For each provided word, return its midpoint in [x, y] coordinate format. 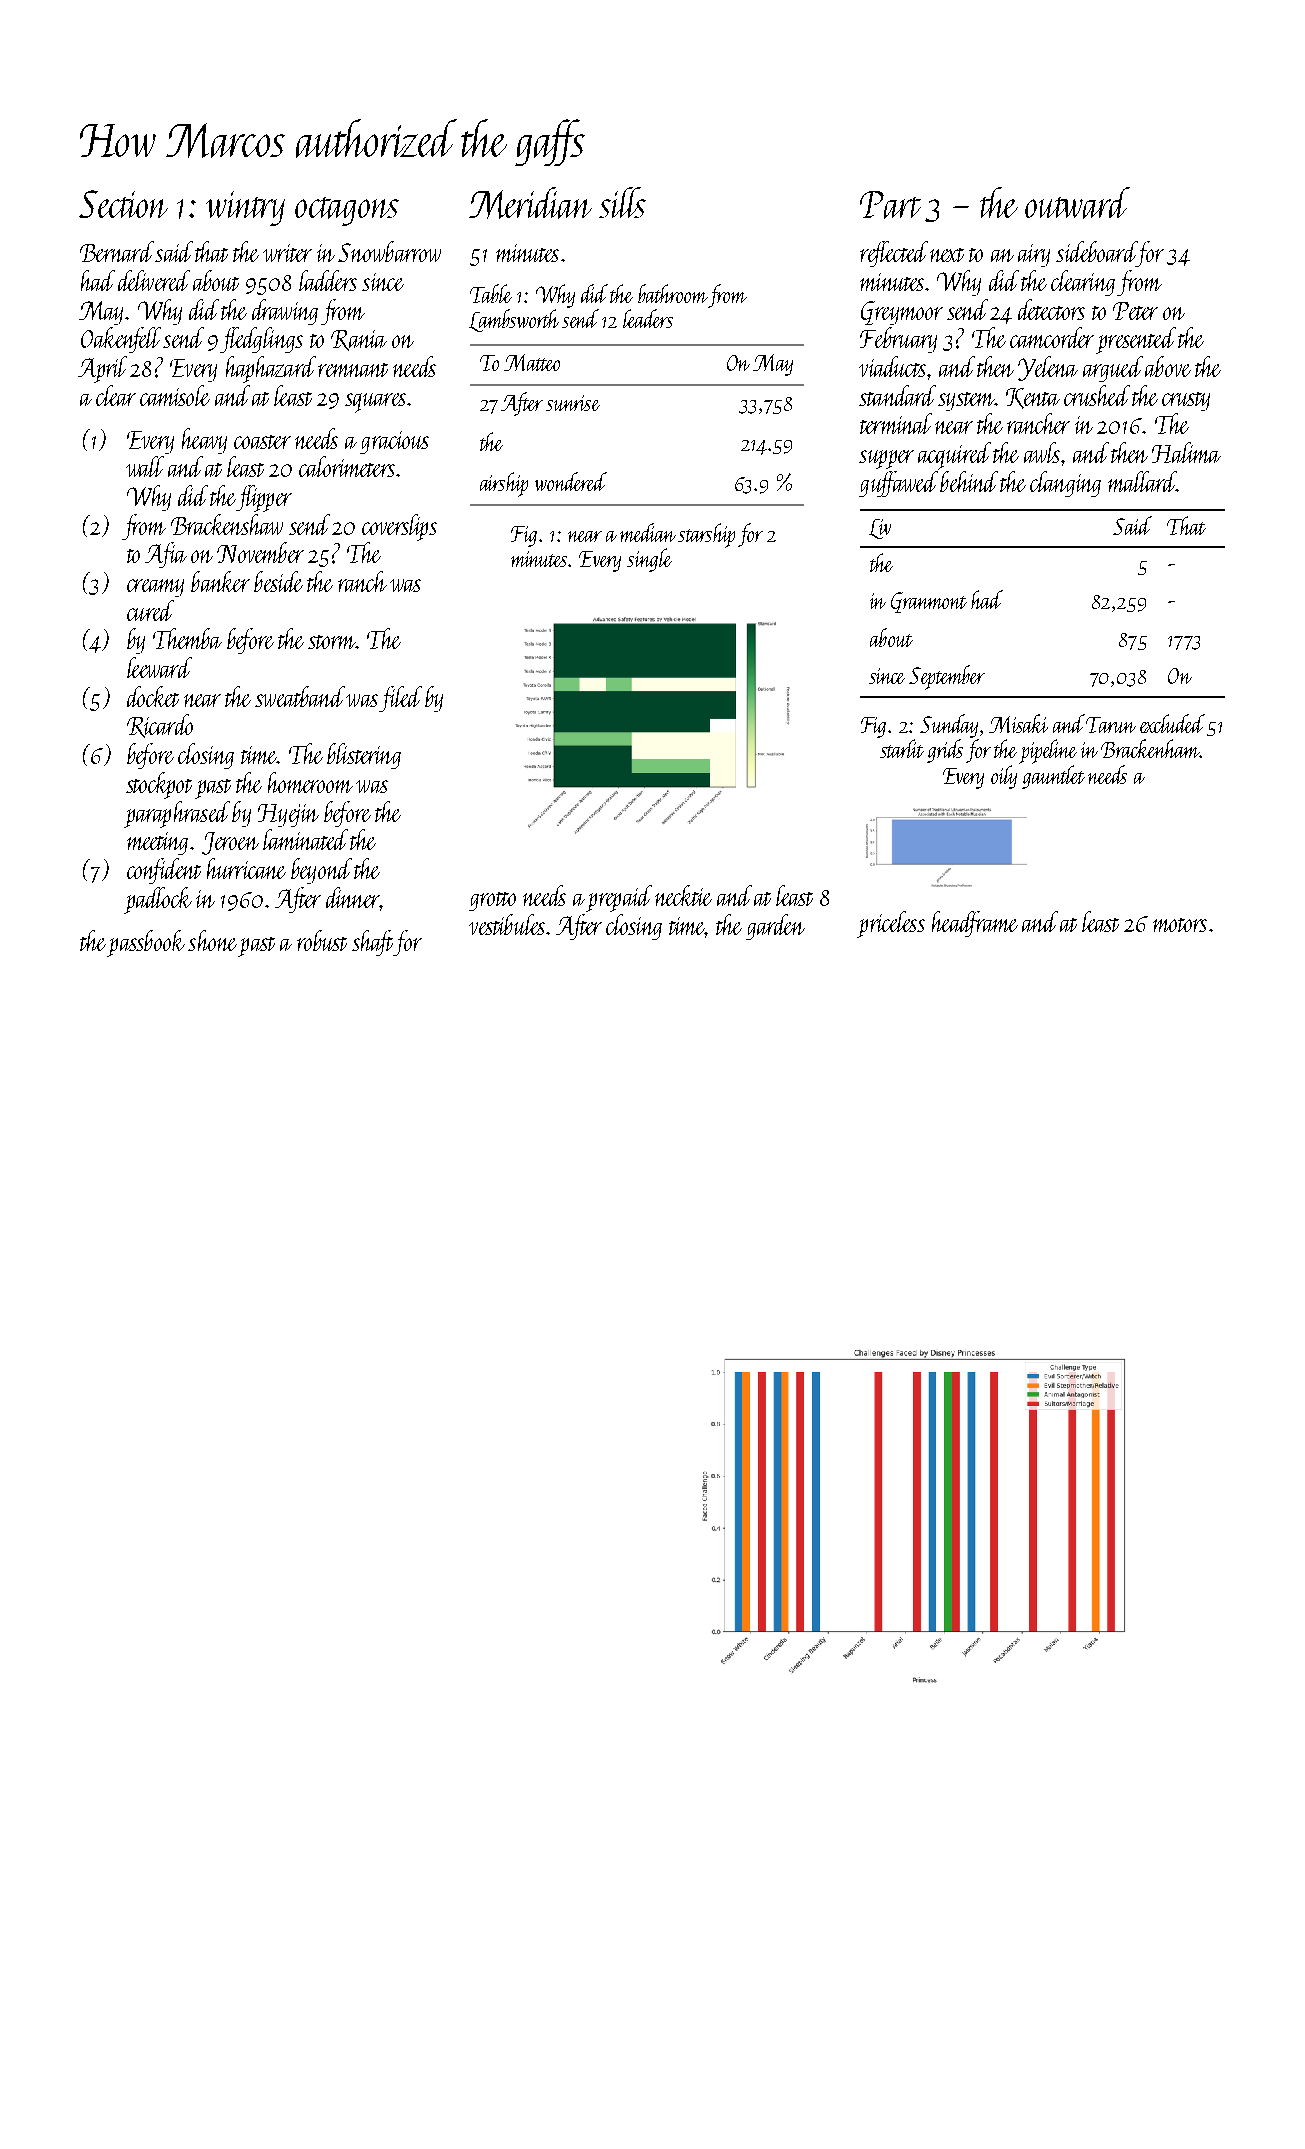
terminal [896, 423]
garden [775, 927]
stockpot [159, 785]
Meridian [530, 203]
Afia [166, 555]
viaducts [892, 366]
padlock [158, 900]
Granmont [929, 602]
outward [1077, 203]
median [648, 532]
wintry [245, 208]
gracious [394, 442]
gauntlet [1053, 777]
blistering [364, 756]
